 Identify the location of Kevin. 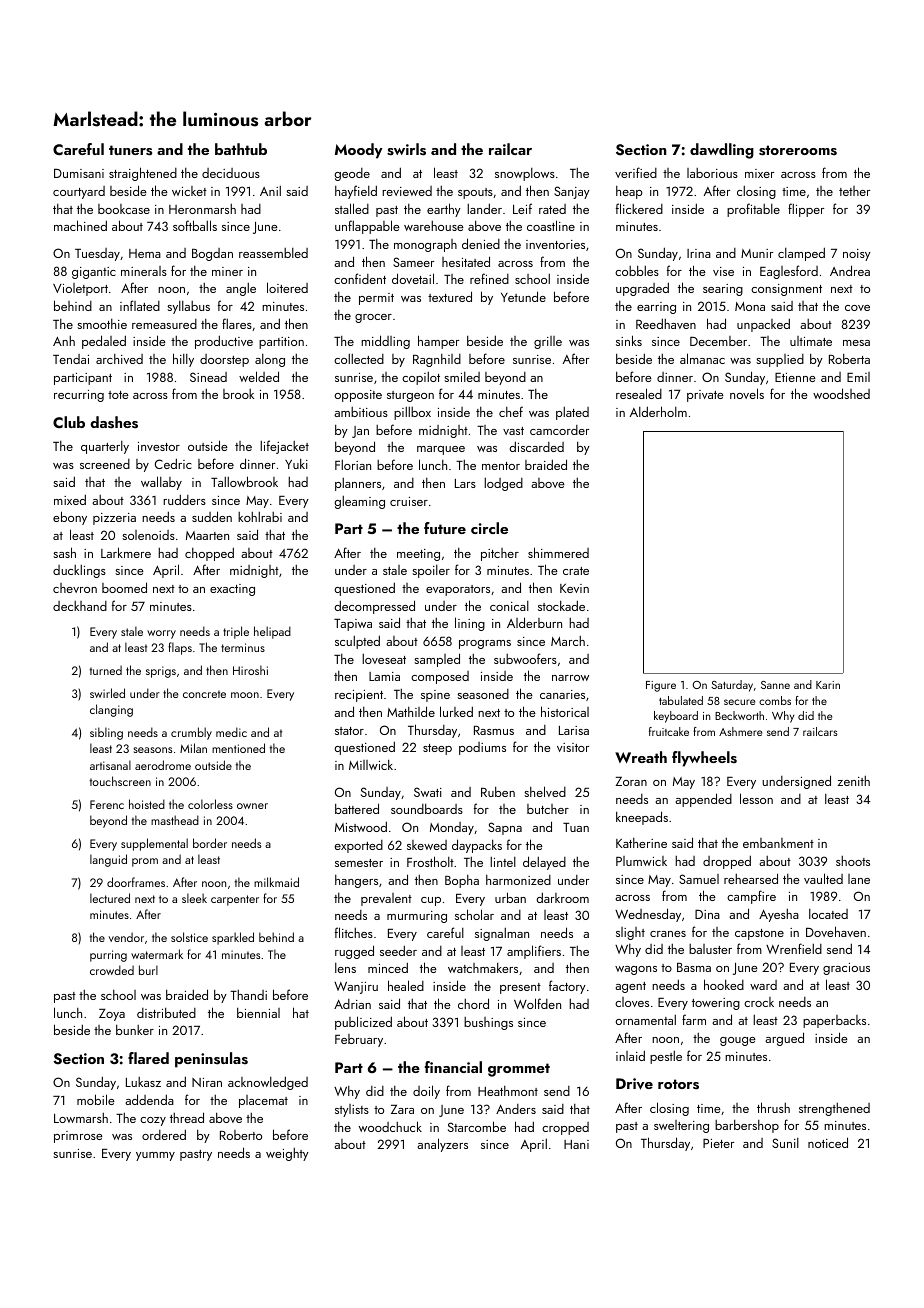
(574, 588).
